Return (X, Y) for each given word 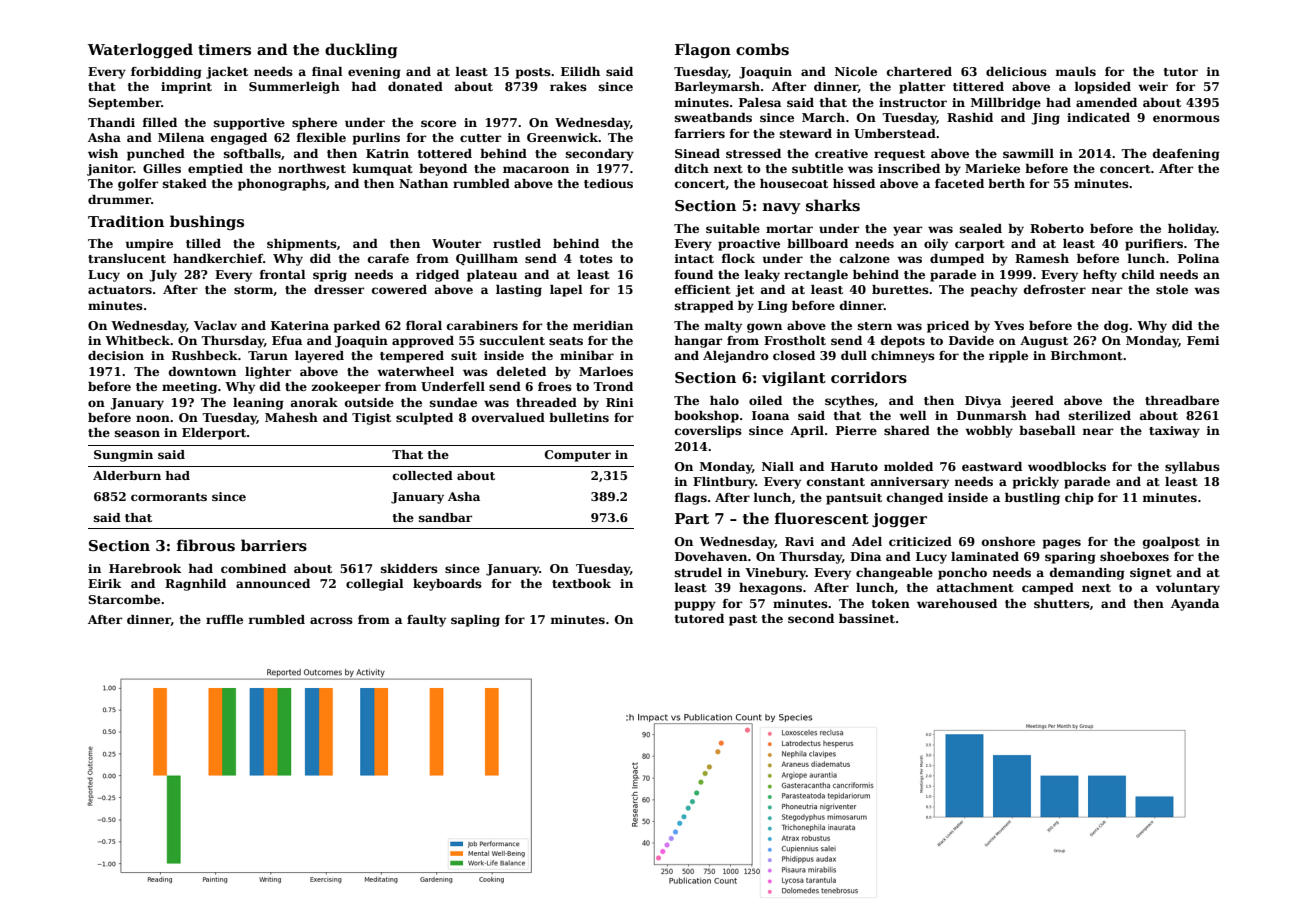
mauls (1075, 71)
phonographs (282, 185)
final (327, 71)
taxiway (1174, 432)
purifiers (1154, 245)
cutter (480, 138)
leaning (258, 404)
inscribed (909, 168)
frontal (282, 274)
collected (423, 475)
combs (762, 49)
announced (273, 583)
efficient (703, 289)
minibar (587, 355)
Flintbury (724, 483)
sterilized (1100, 415)
